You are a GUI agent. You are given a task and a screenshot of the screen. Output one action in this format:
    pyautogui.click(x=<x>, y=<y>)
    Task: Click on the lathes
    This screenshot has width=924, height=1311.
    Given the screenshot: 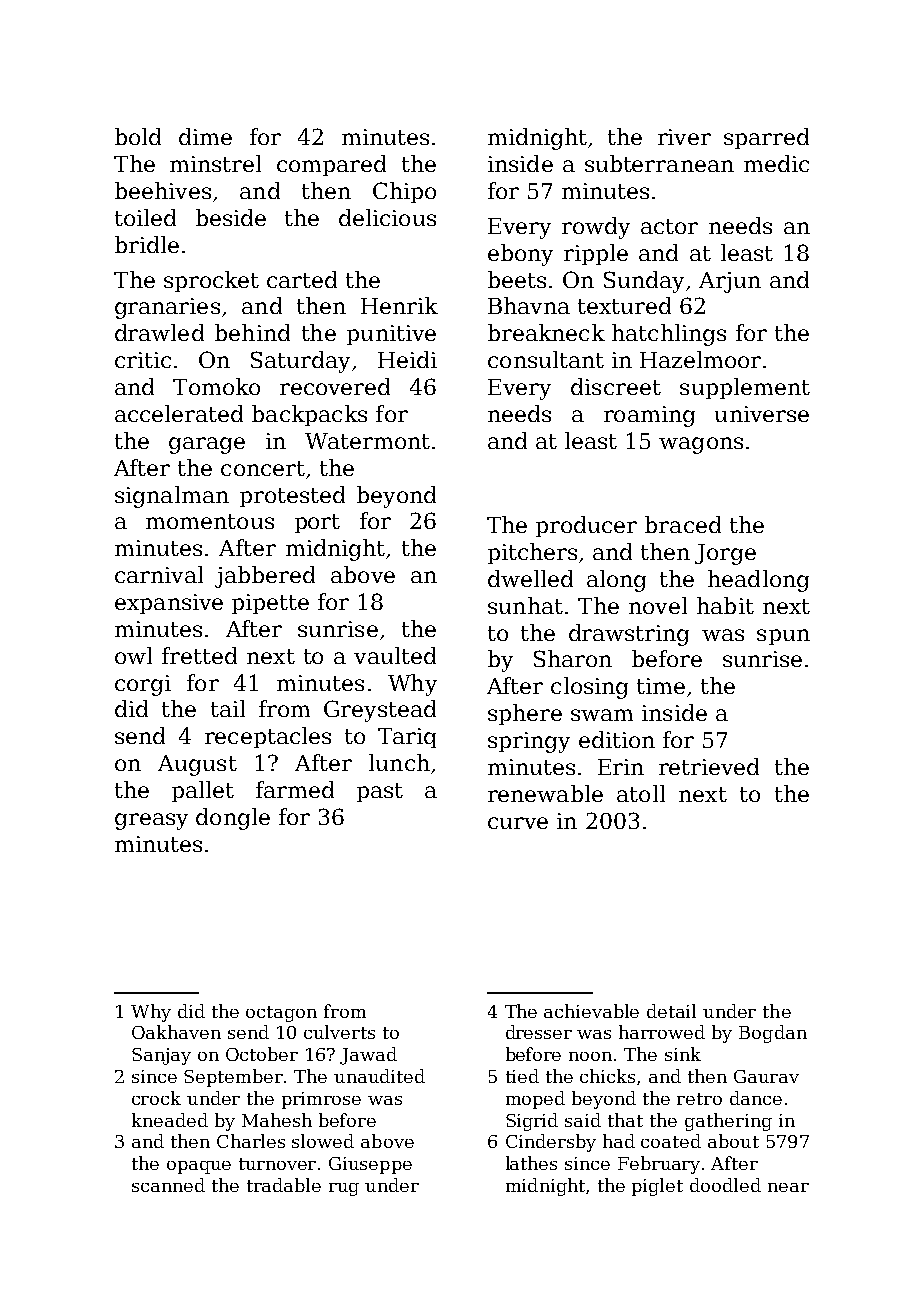 What is the action you would take?
    pyautogui.click(x=531, y=1163)
